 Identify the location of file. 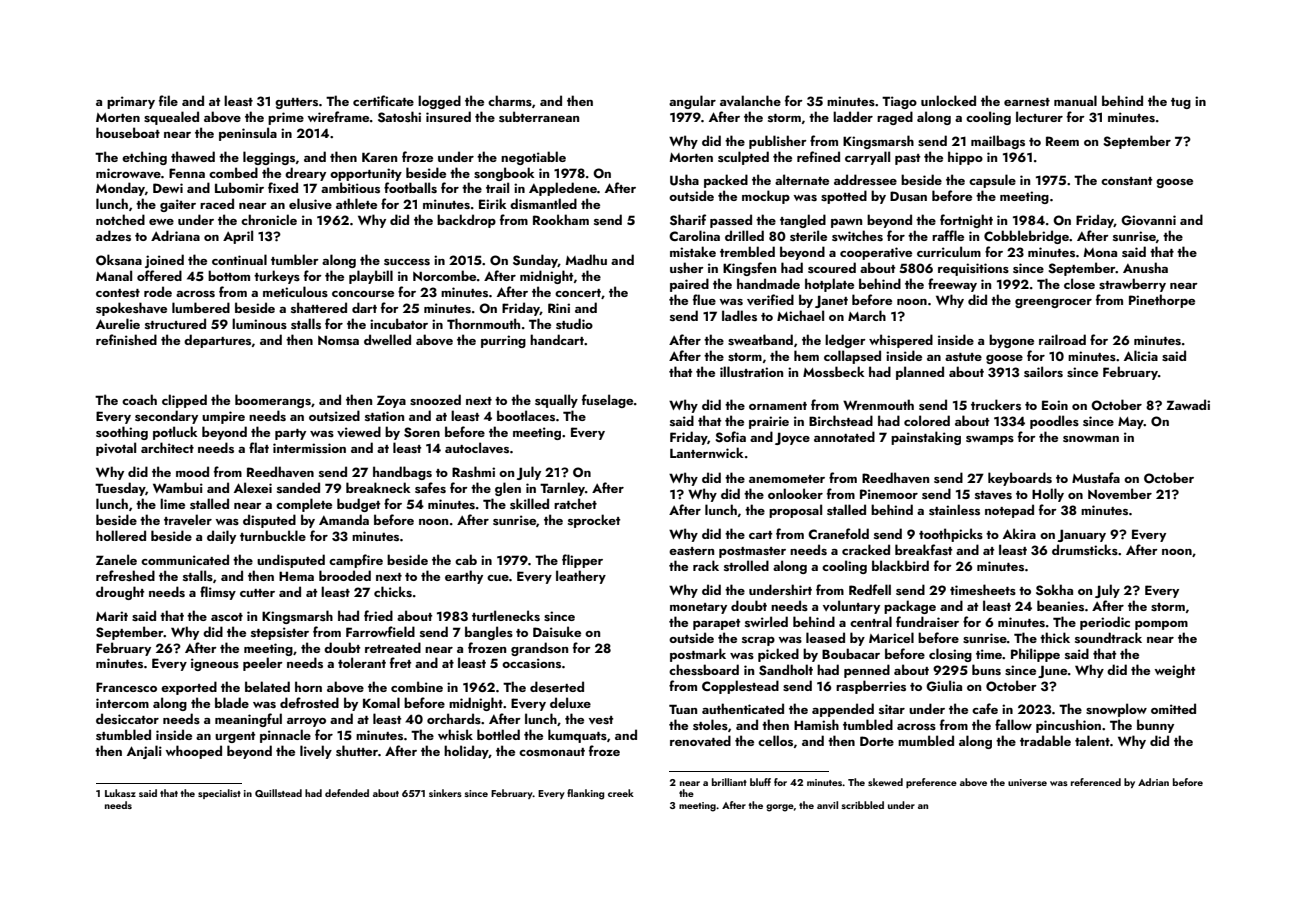
(168, 100).
